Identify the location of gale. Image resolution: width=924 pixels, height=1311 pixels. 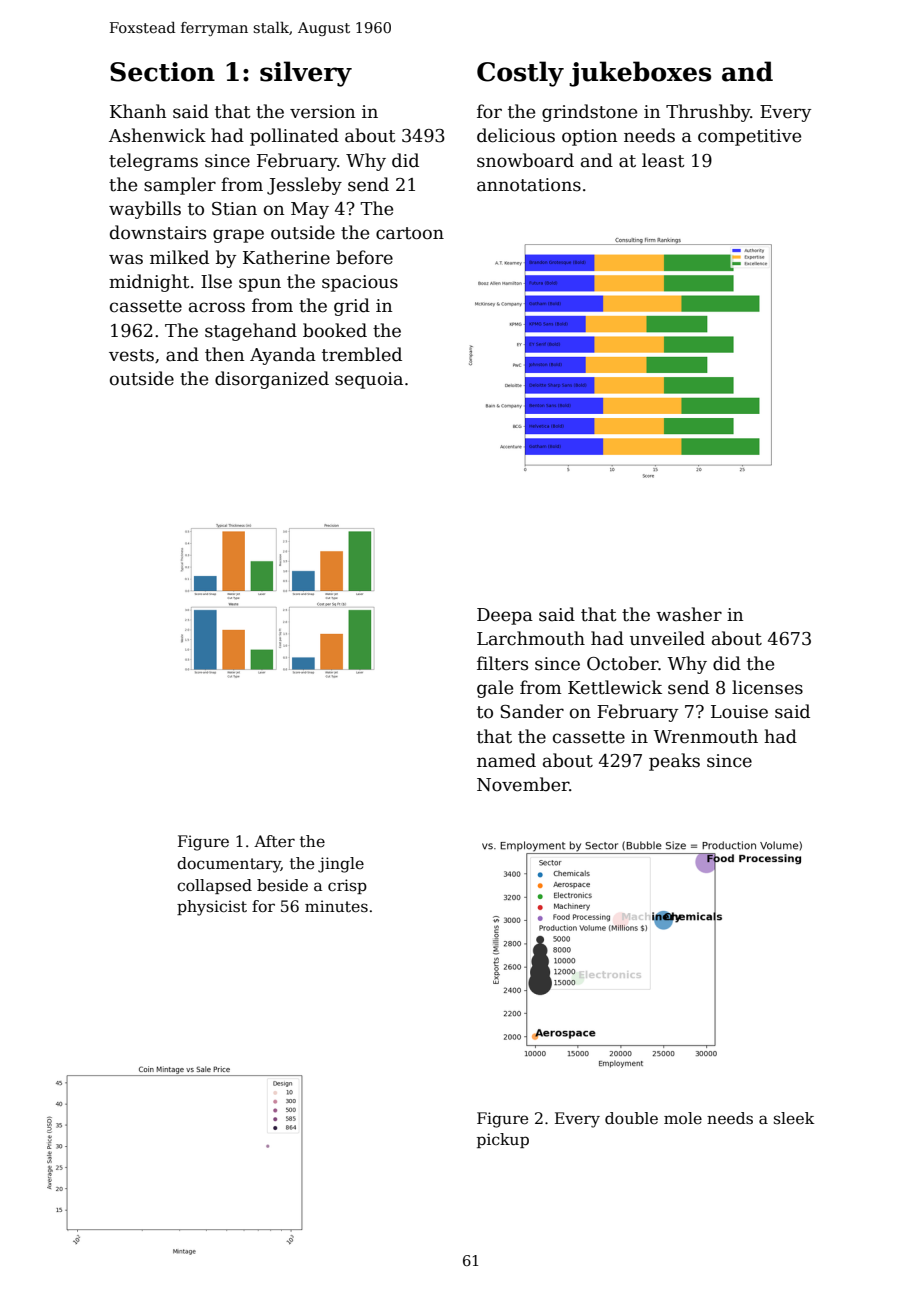
(495, 689).
